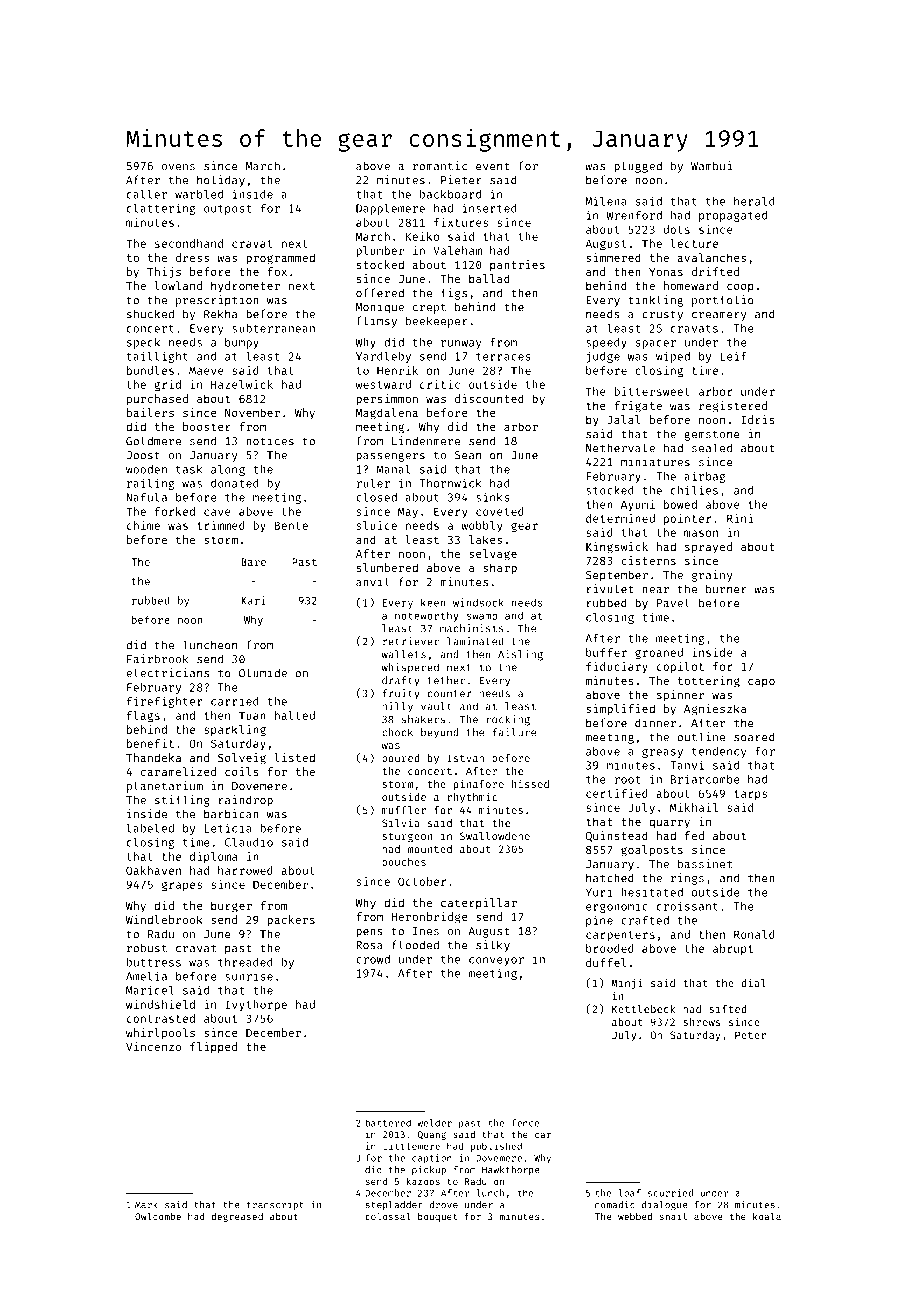 The width and height of the screenshot is (908, 1316). What do you see at coordinates (750, 795) in the screenshot?
I see `tarps` at bounding box center [750, 795].
